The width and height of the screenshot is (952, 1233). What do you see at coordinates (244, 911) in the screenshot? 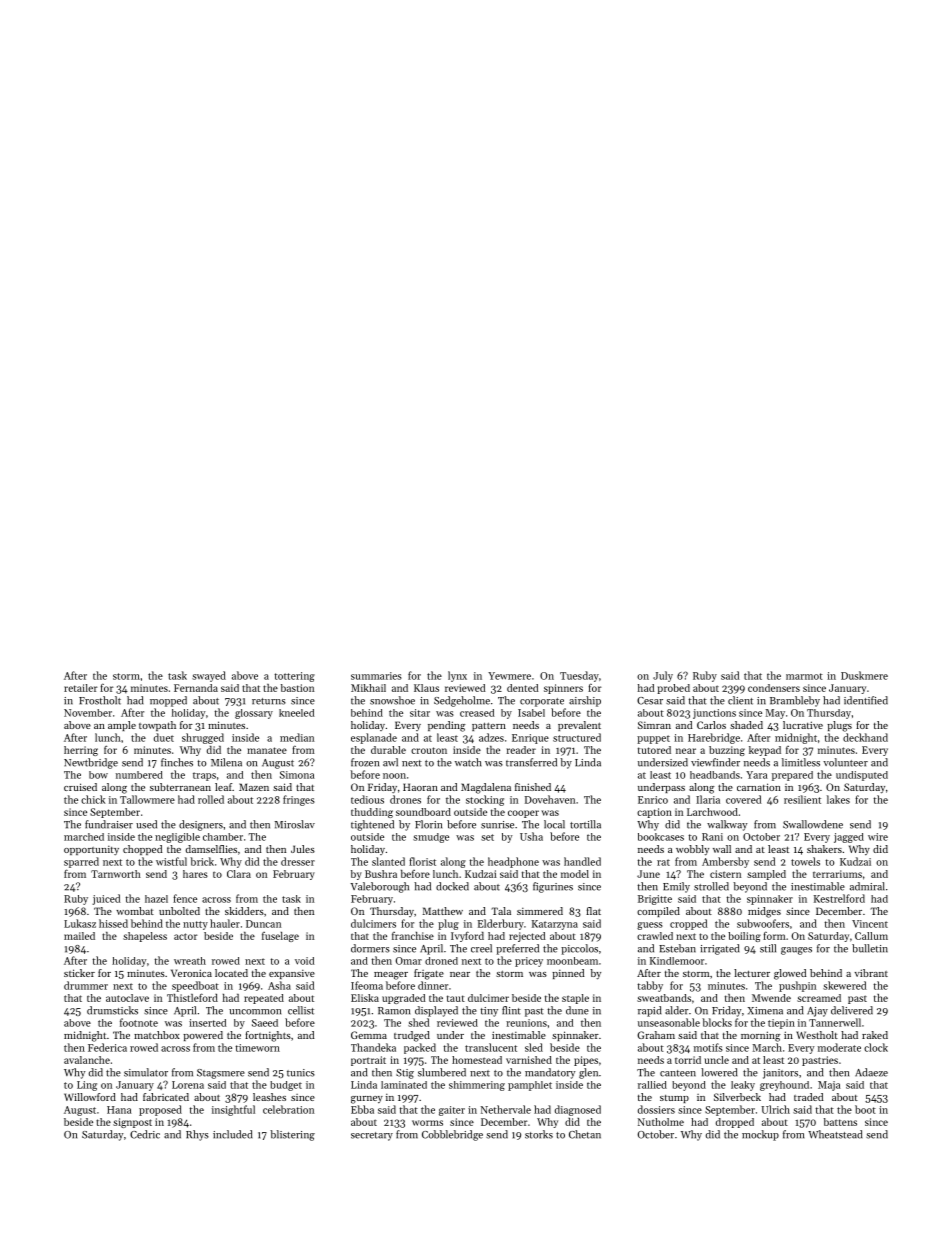
I see `skidders` at bounding box center [244, 911].
